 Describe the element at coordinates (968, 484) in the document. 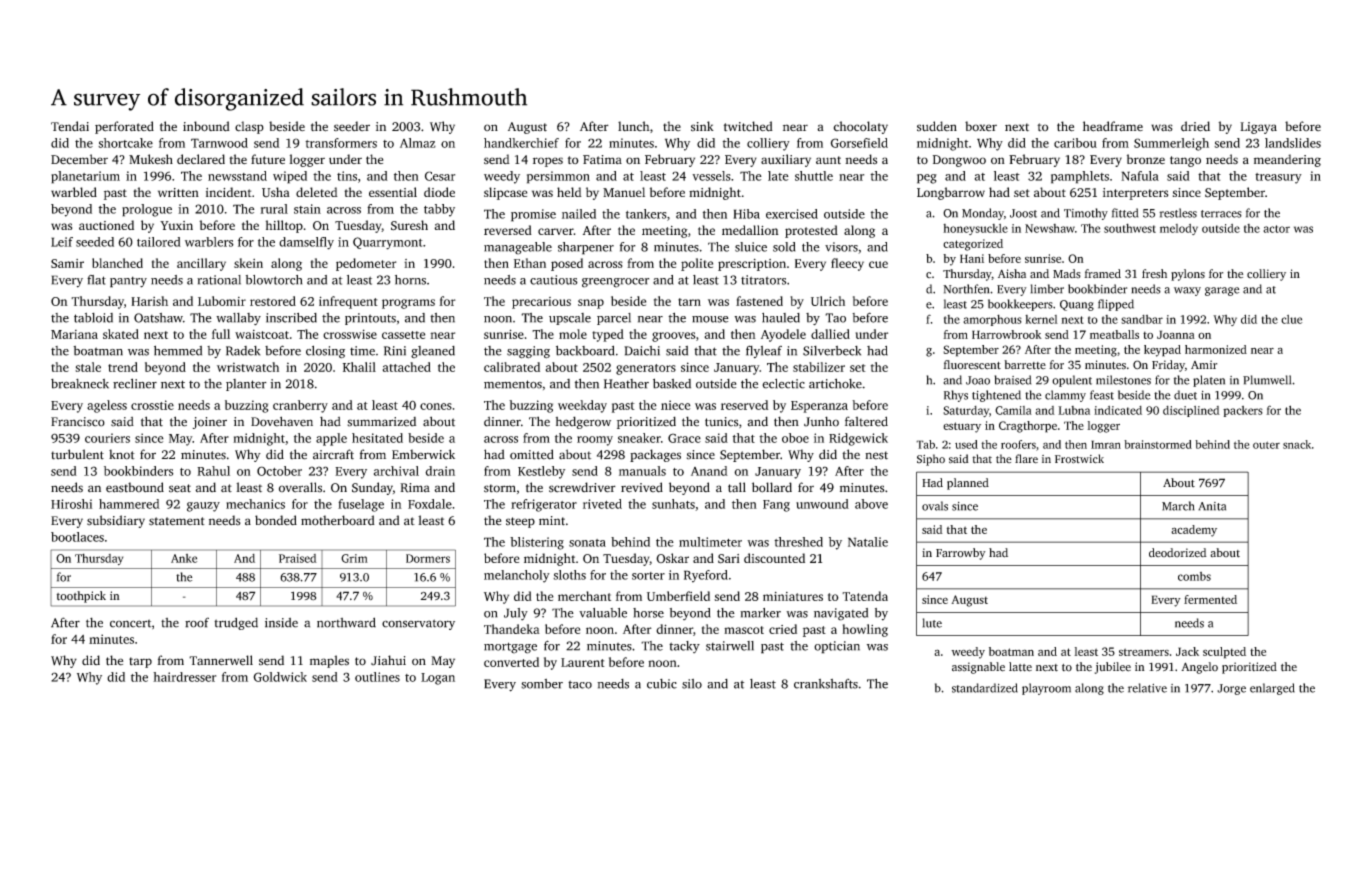

I see `planned` at that location.
